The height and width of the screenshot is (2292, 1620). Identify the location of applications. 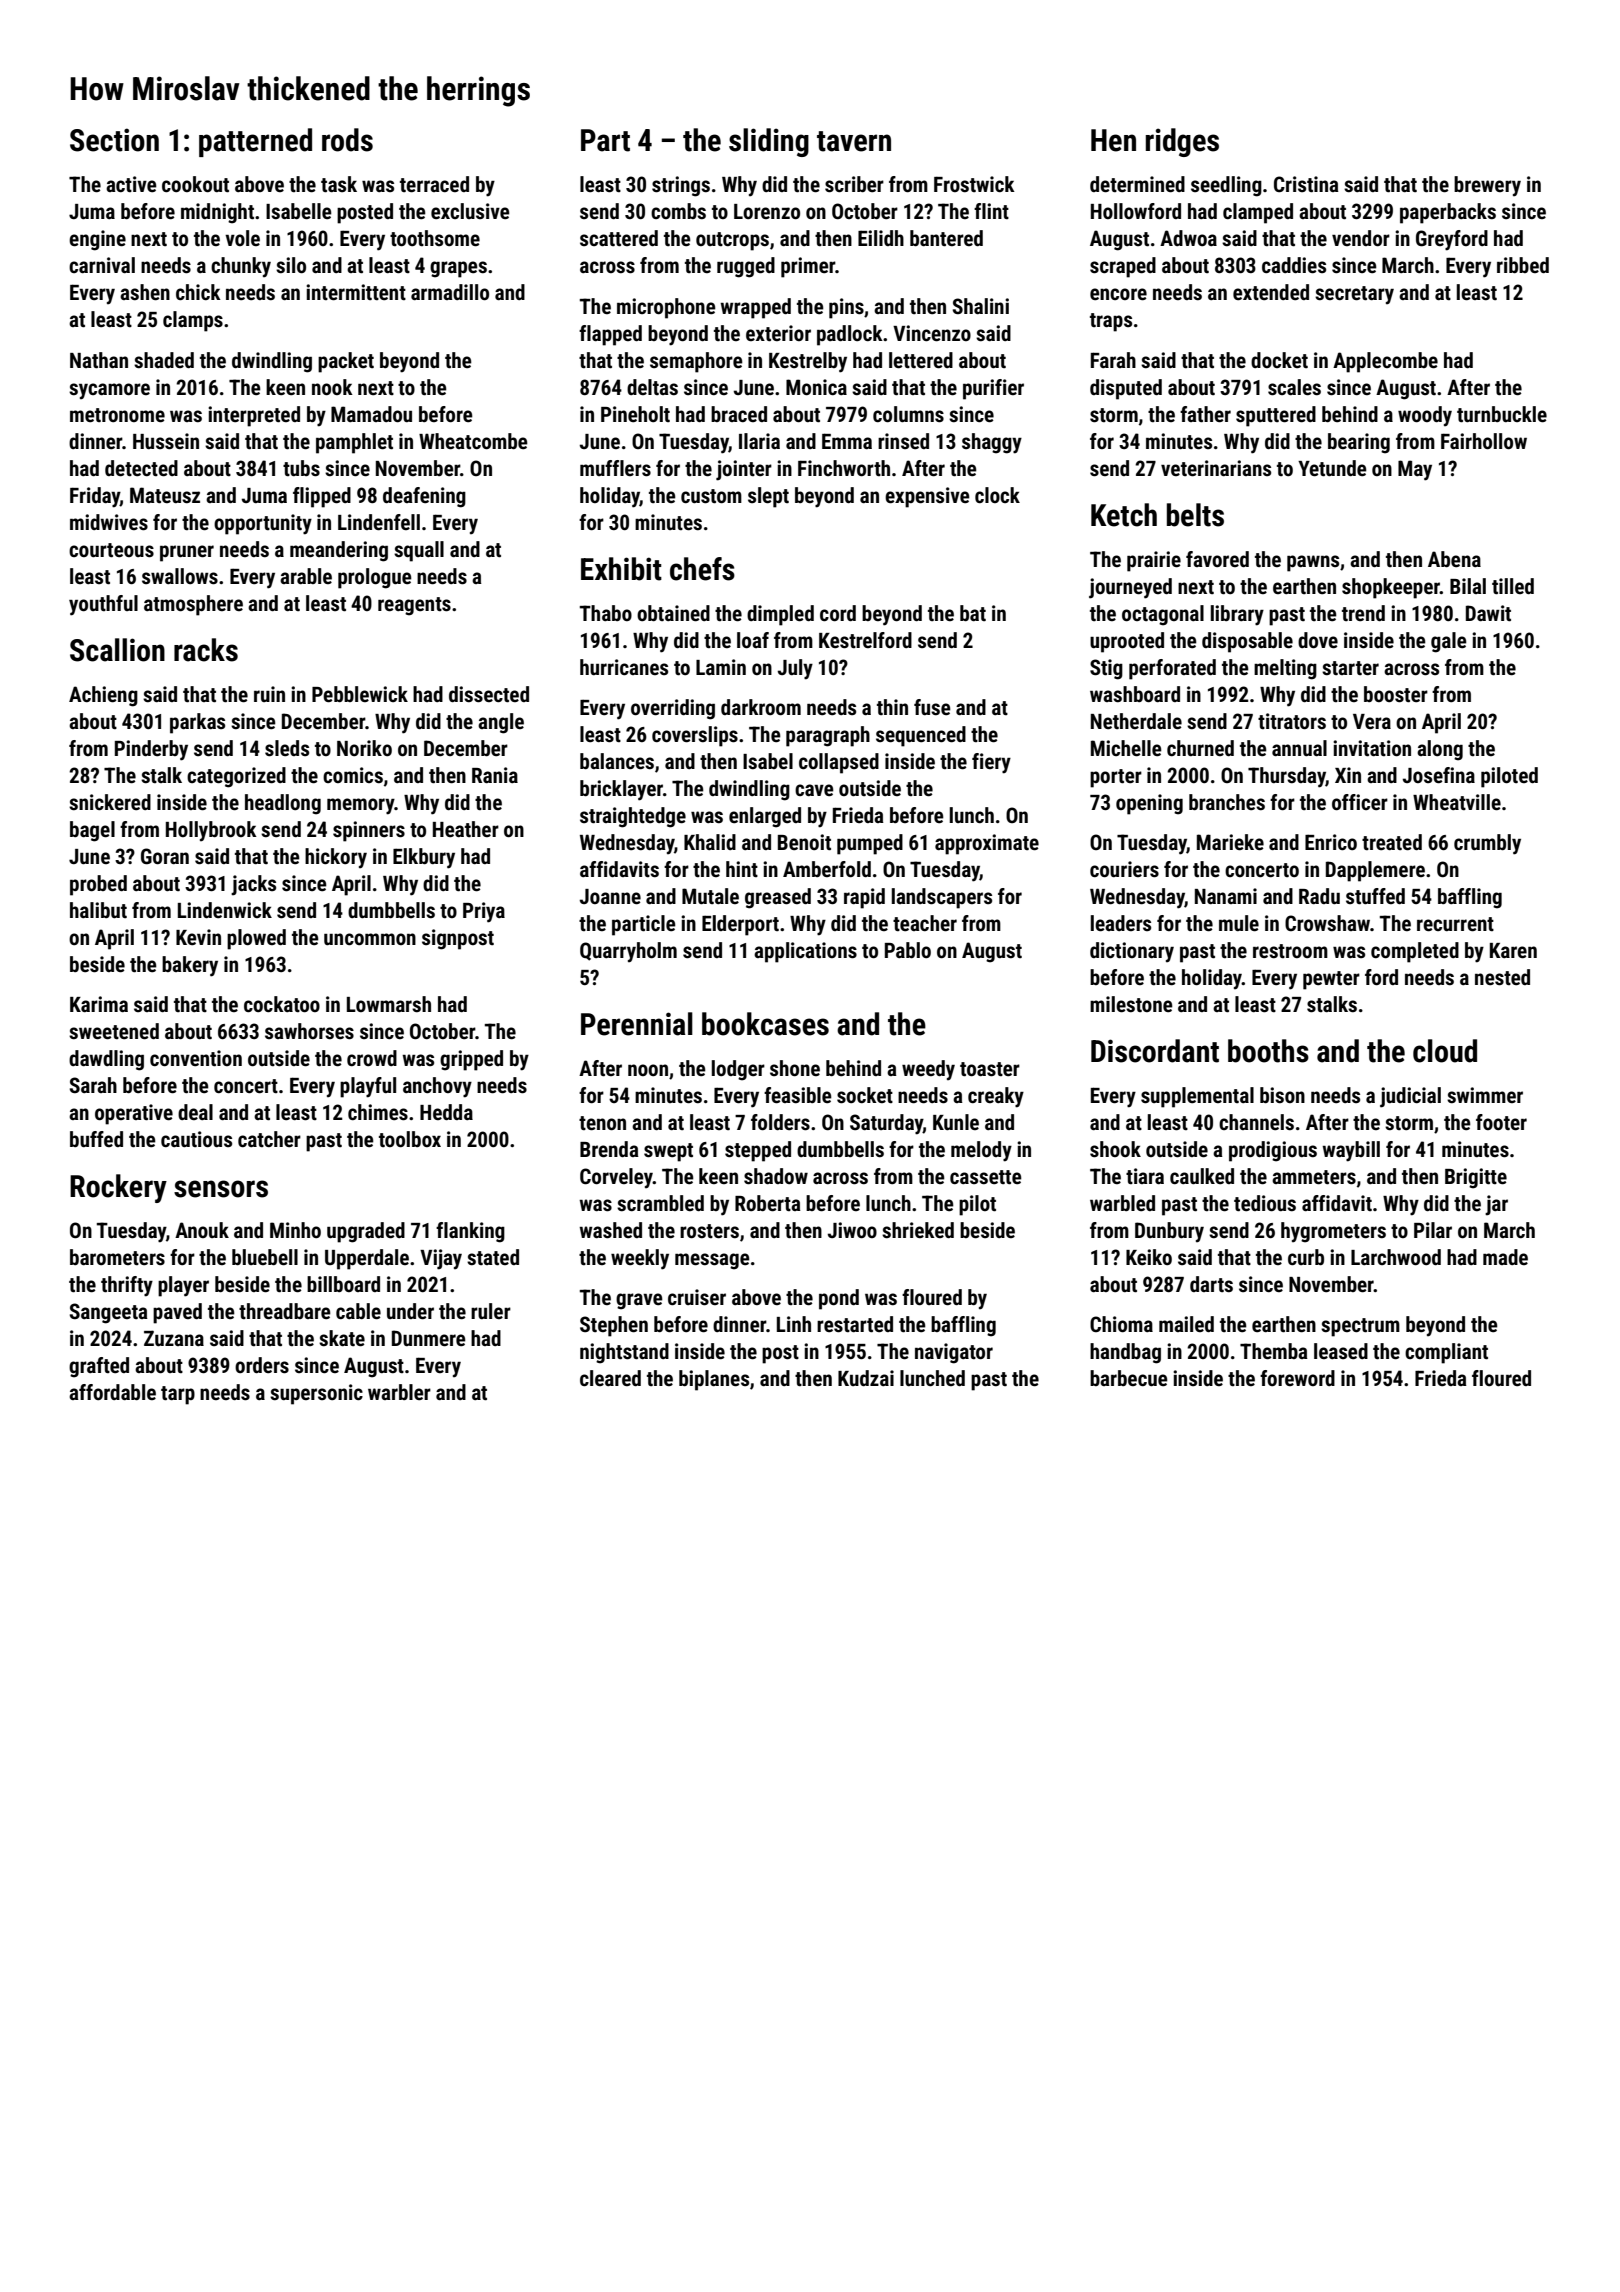
(805, 952).
